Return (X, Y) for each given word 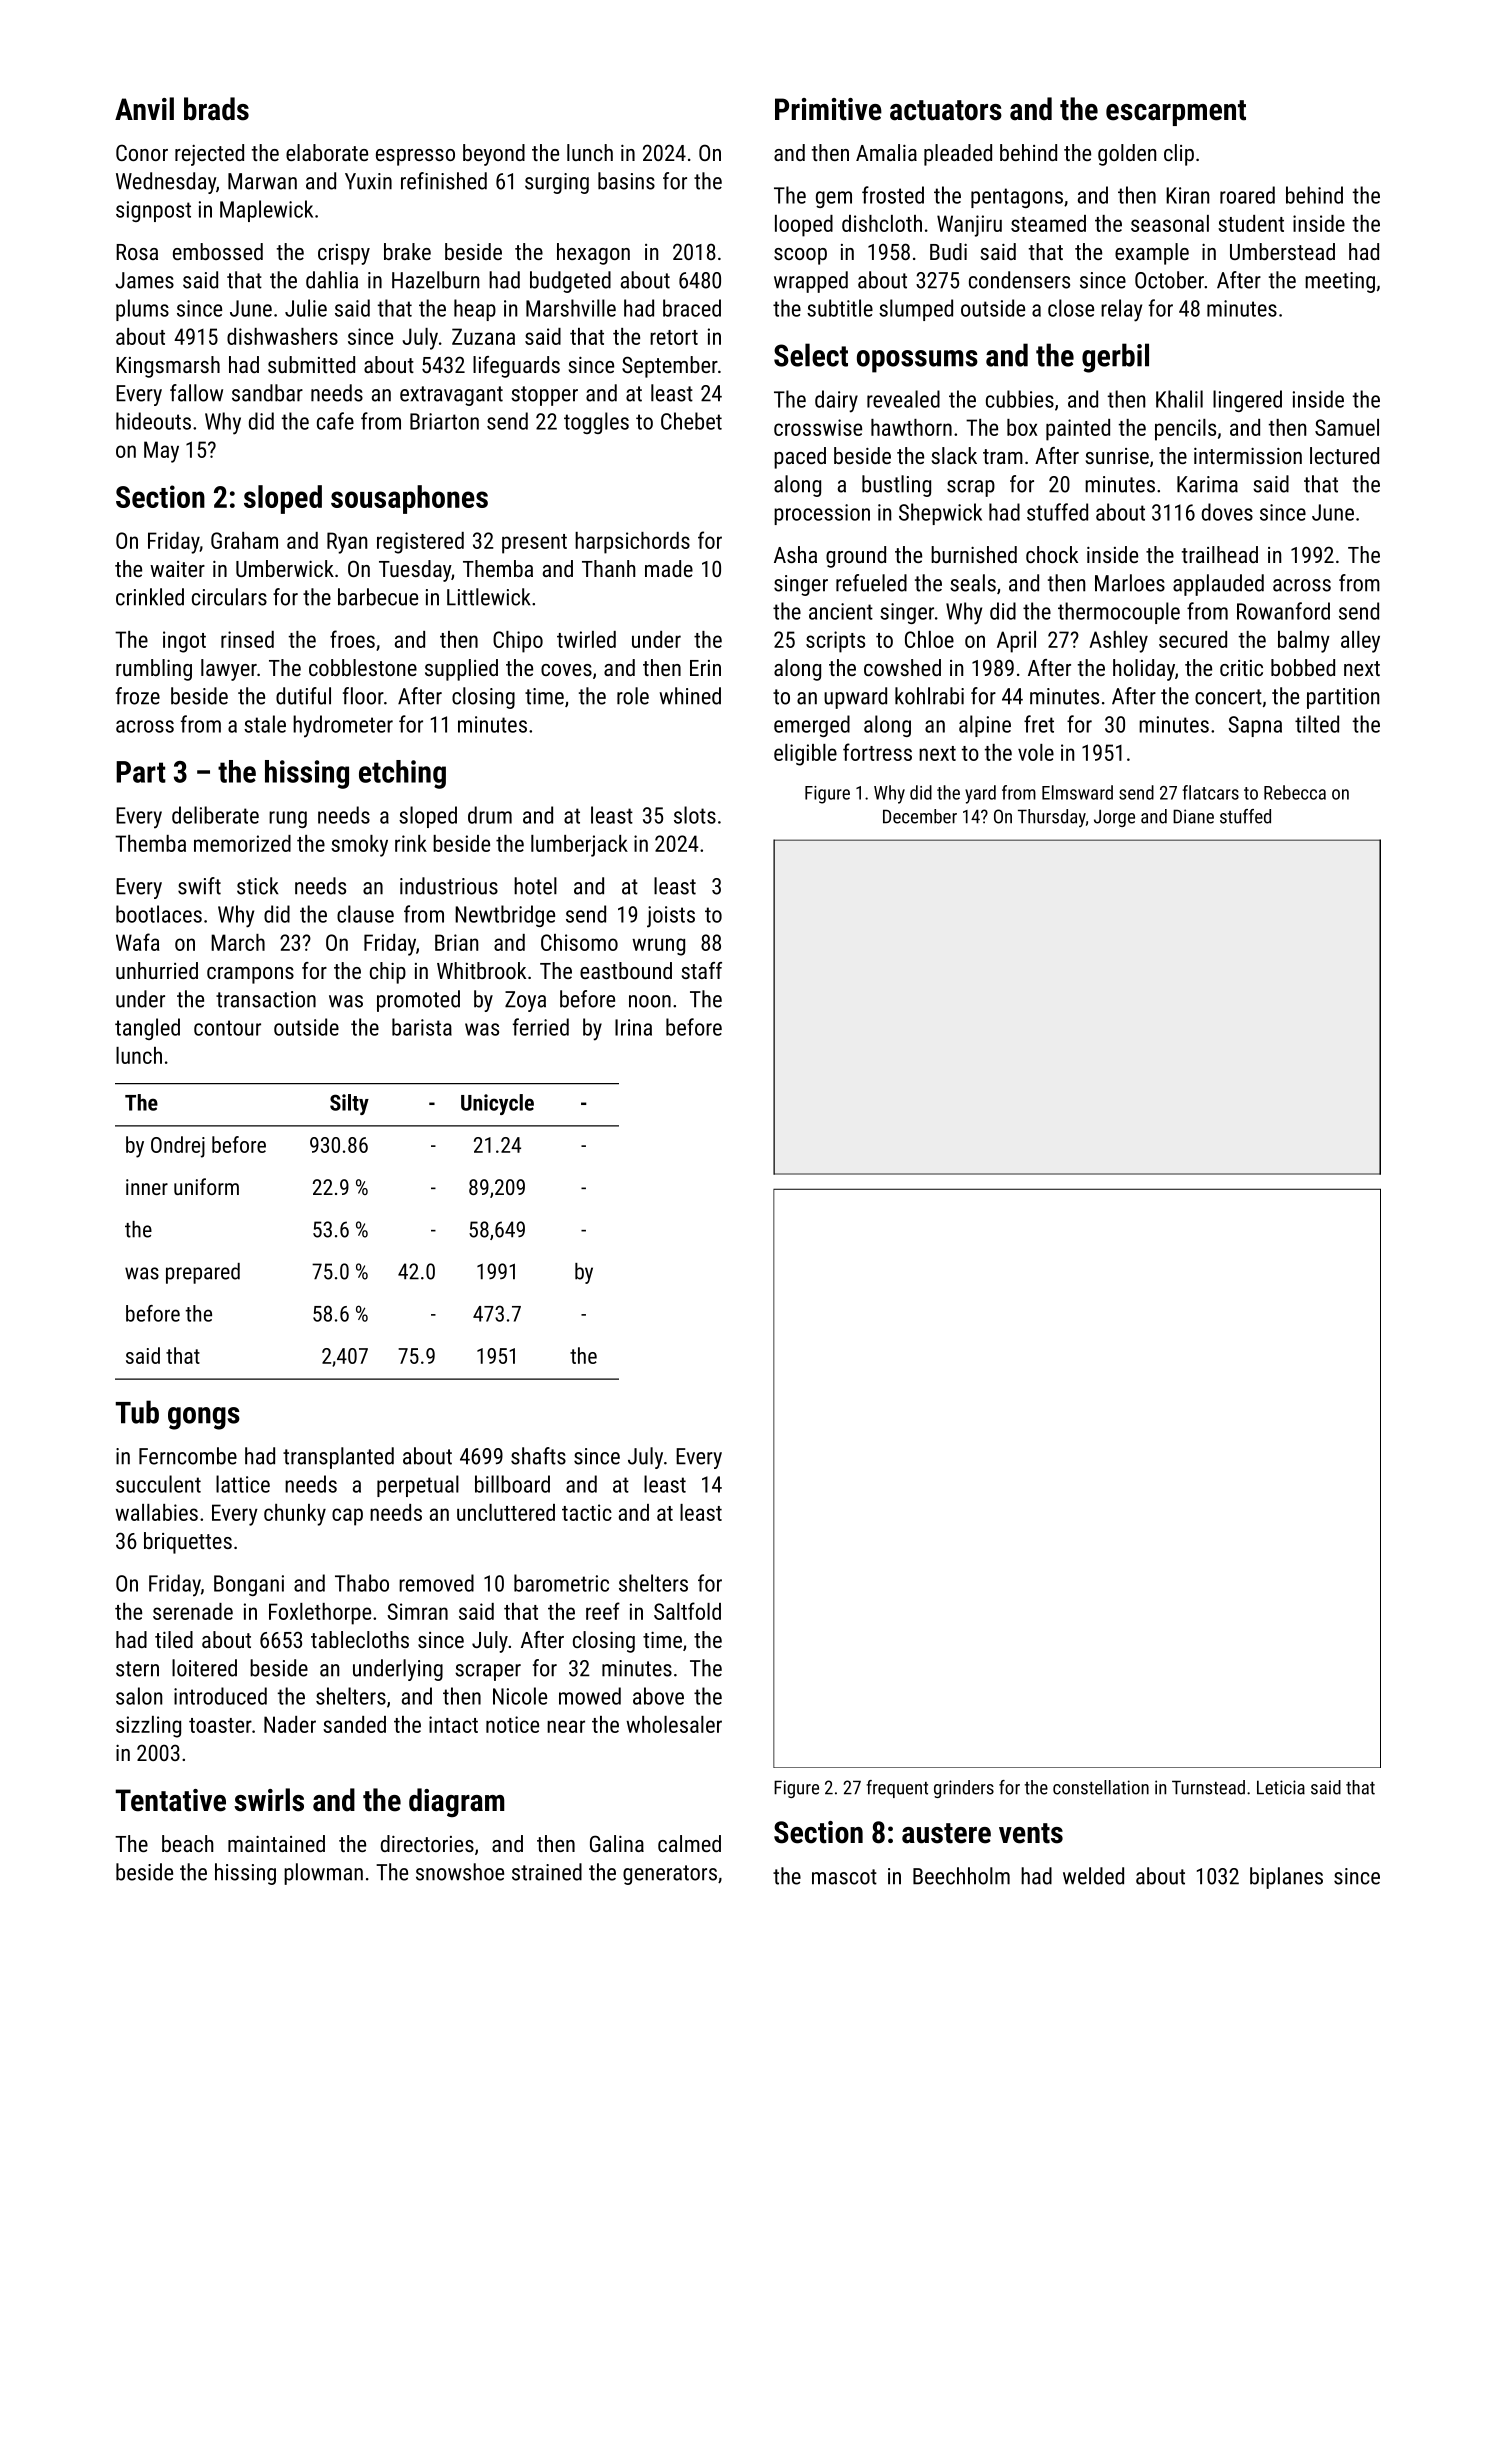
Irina (633, 1027)
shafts (538, 1456)
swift (199, 886)
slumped (916, 310)
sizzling (148, 1727)
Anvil (144, 108)
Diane (1193, 816)
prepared (203, 1273)
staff (702, 970)
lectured (1344, 455)
